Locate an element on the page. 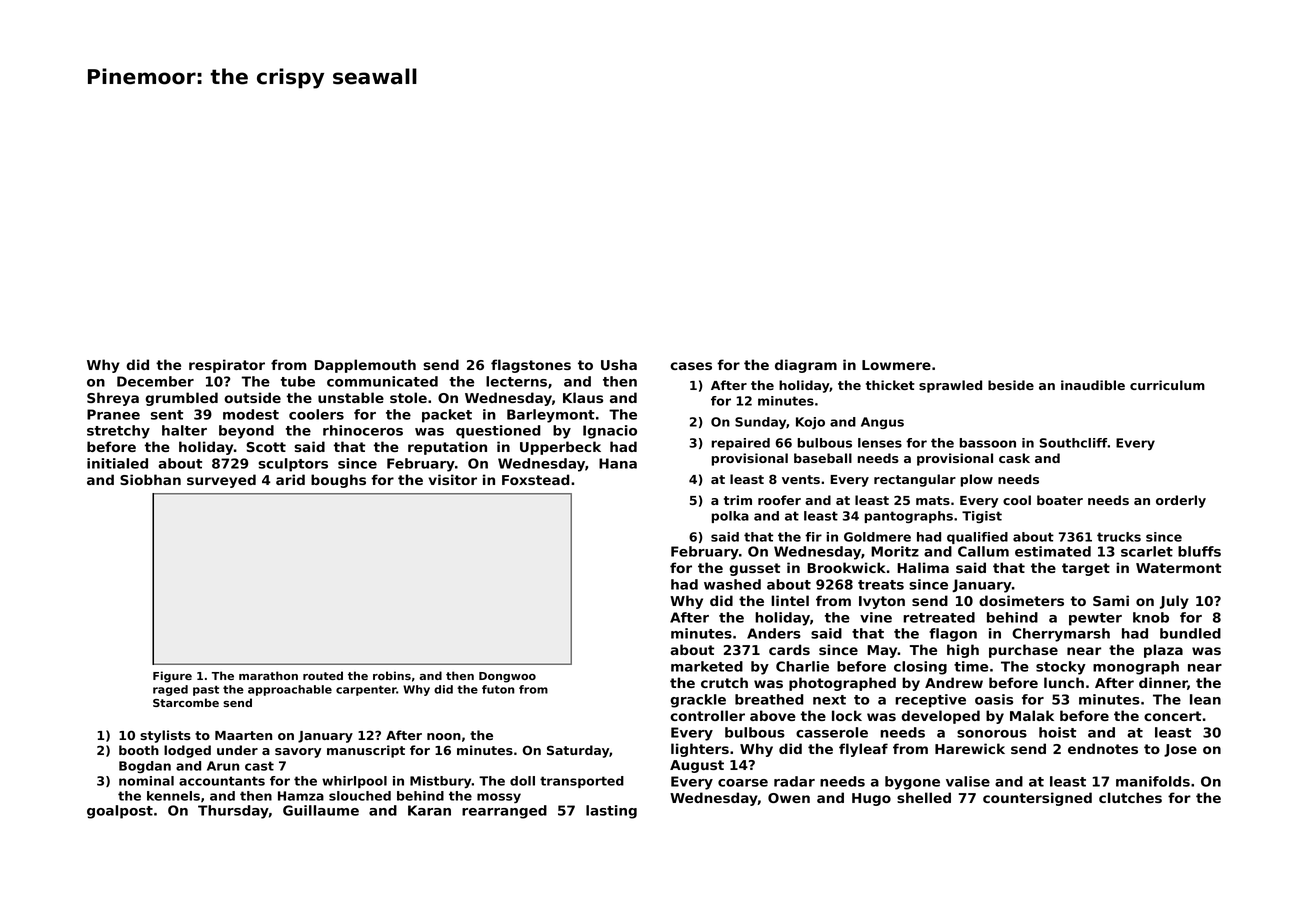 The image size is (1308, 924). marketed is located at coordinates (707, 666).
